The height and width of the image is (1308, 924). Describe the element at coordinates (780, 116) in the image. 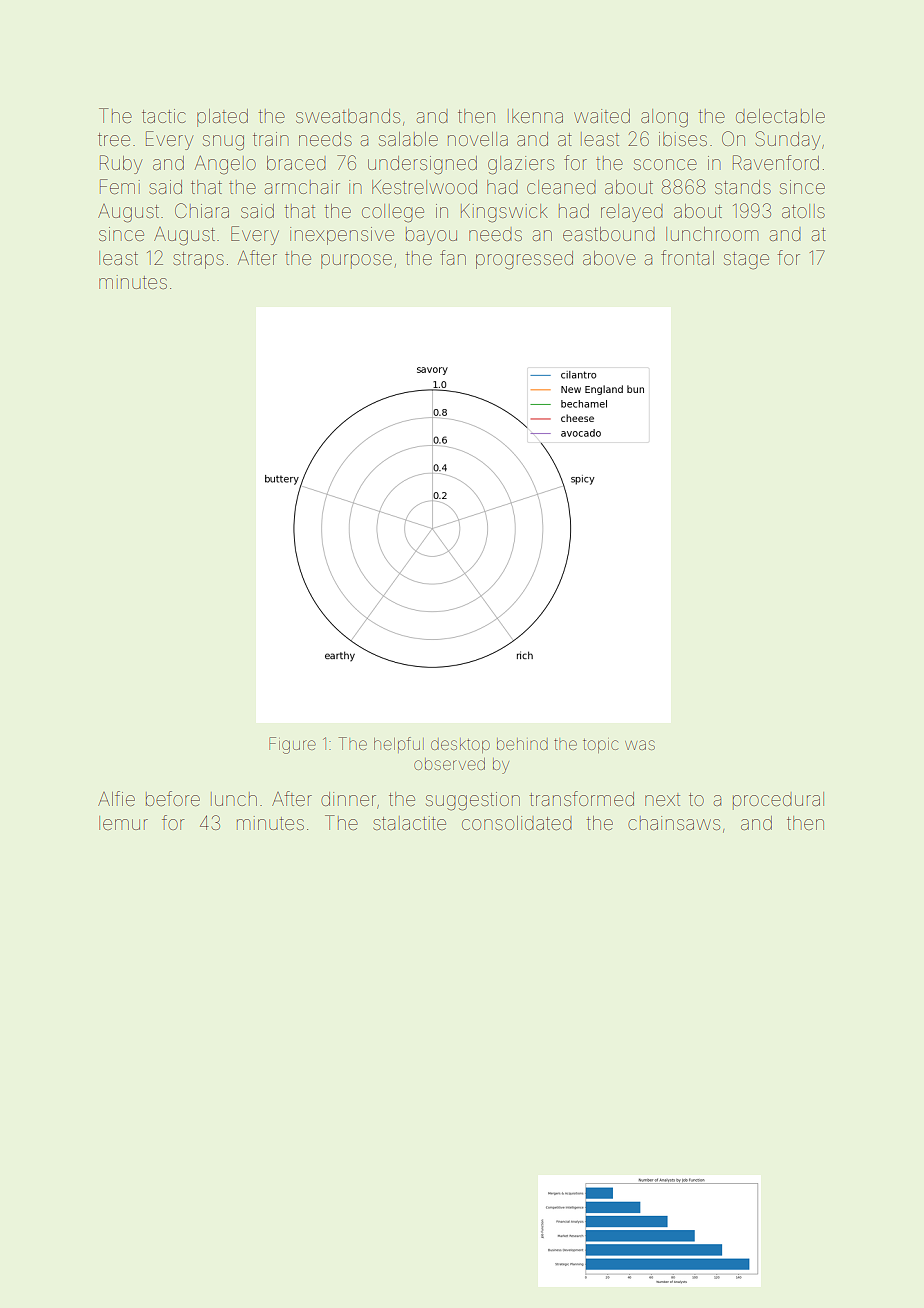

I see `delectable` at that location.
